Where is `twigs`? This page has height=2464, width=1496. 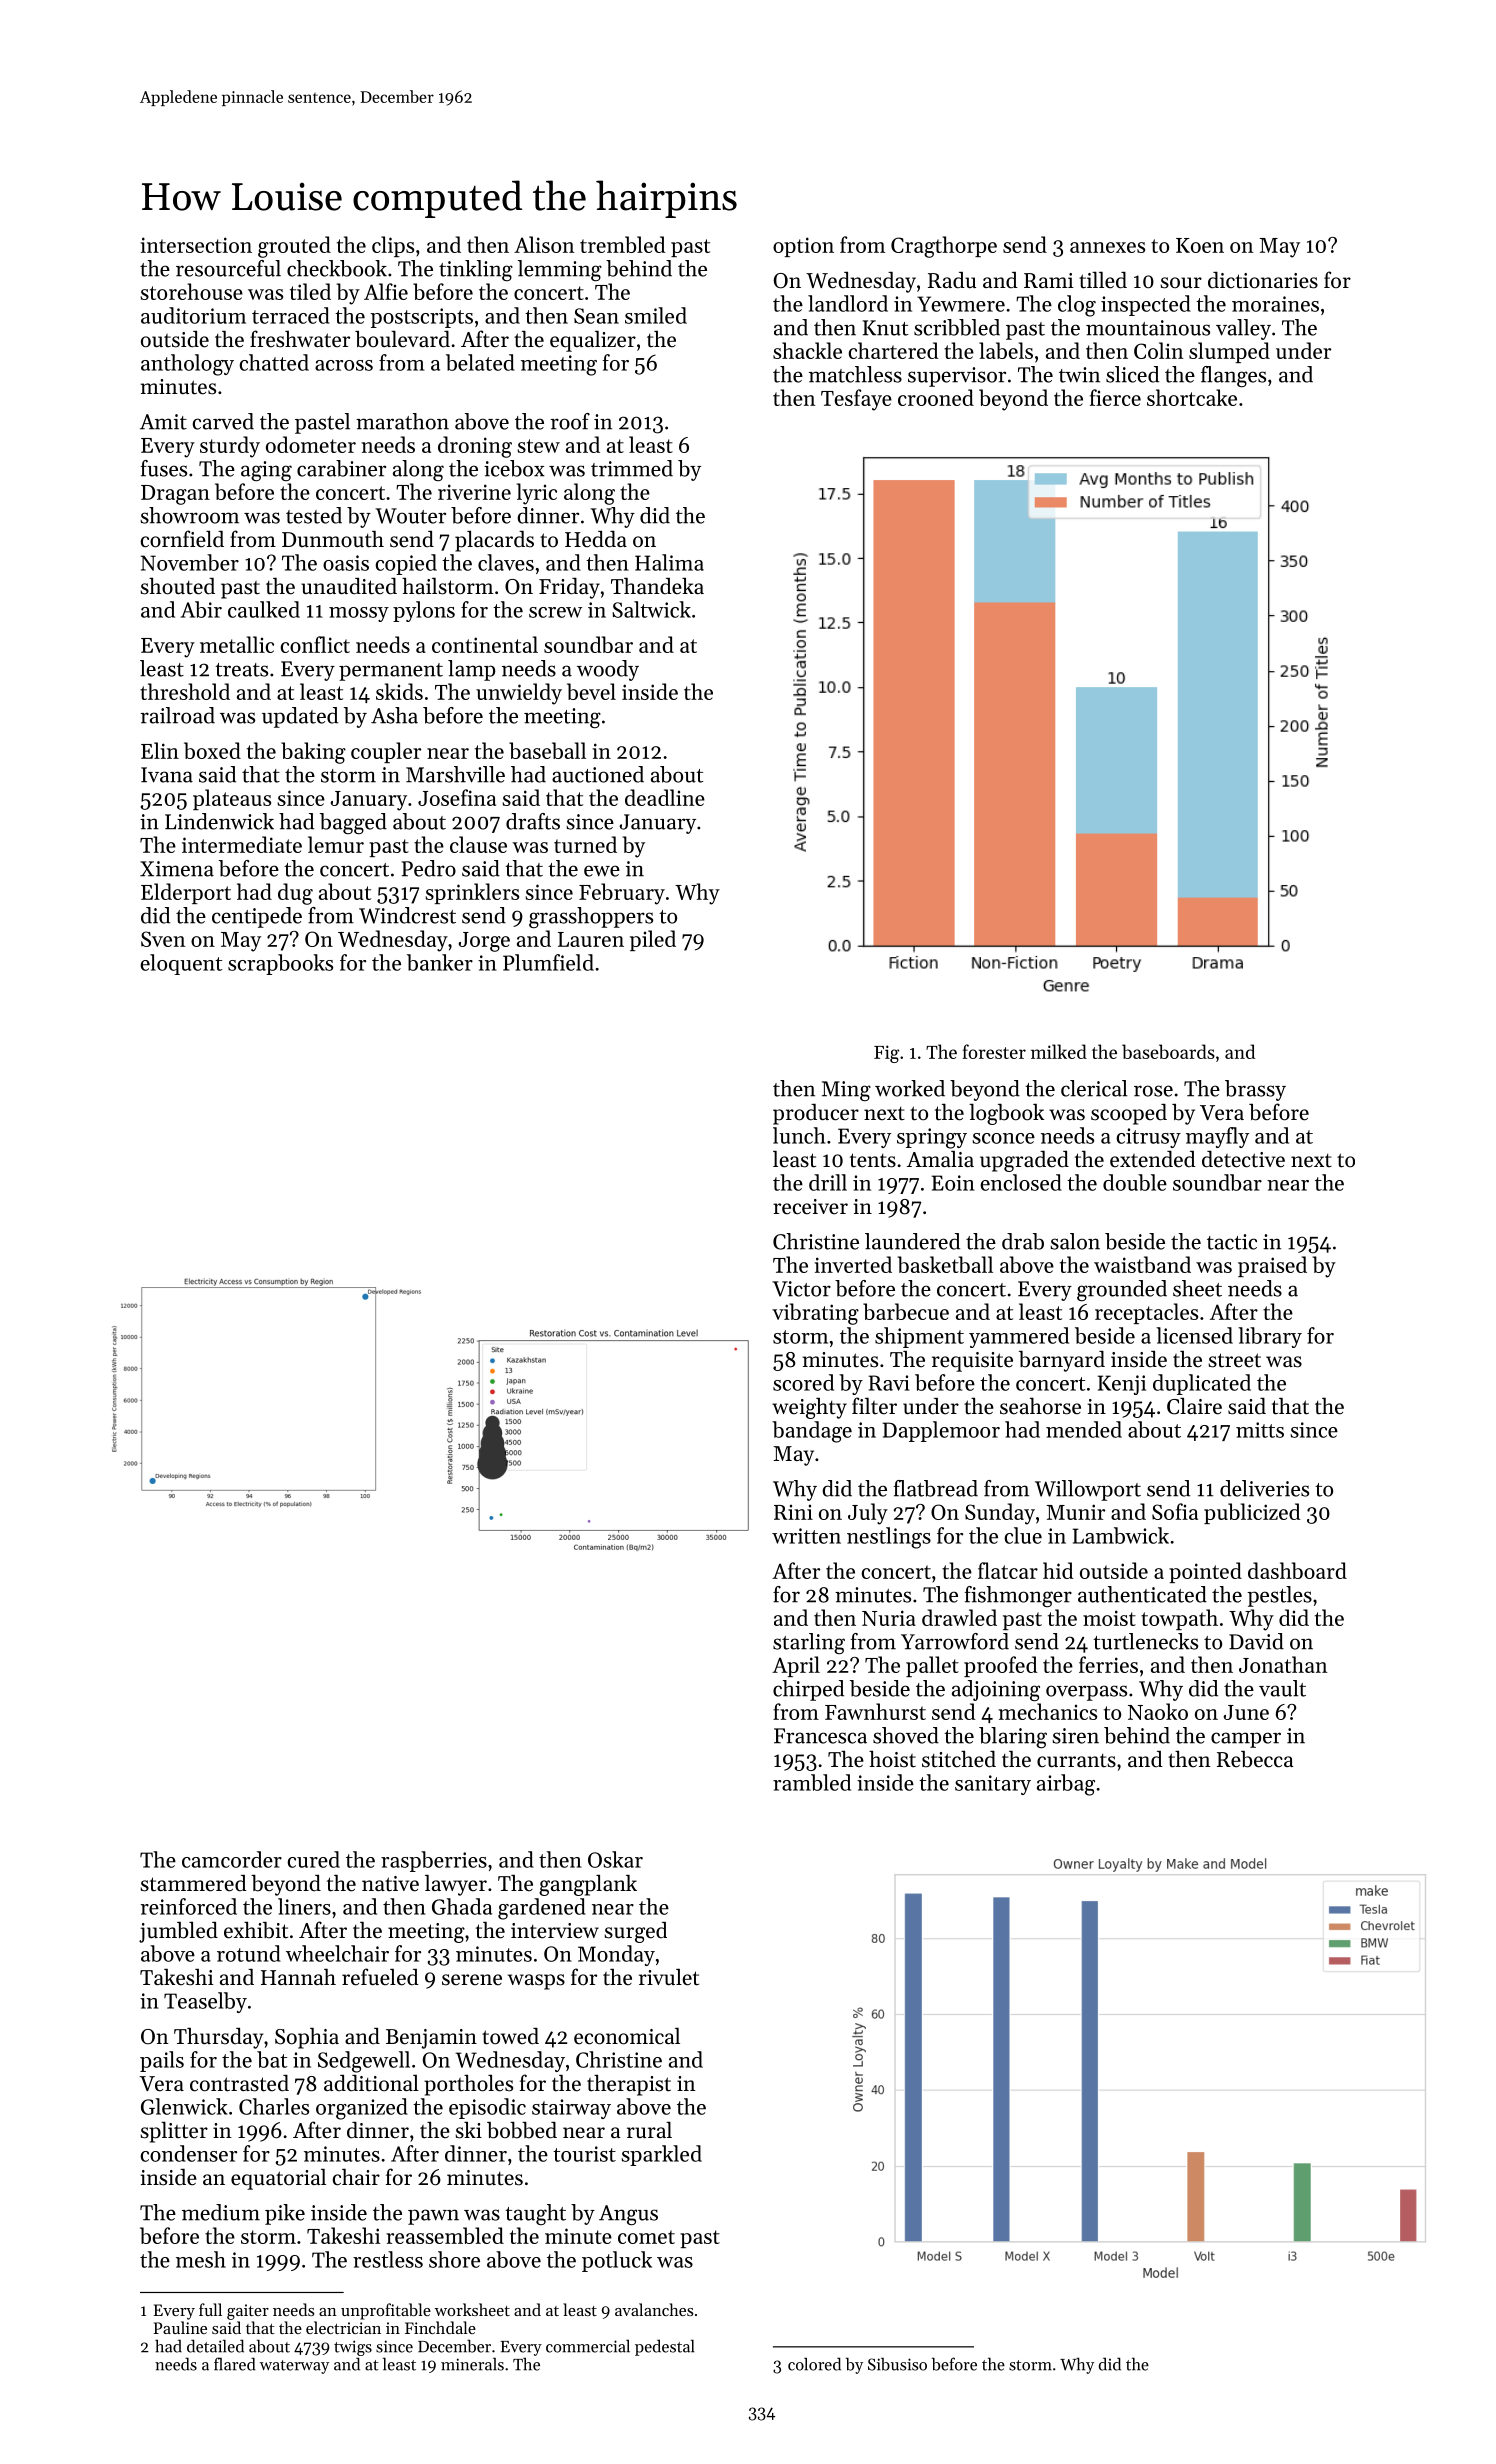
twigs is located at coordinates (353, 2348).
